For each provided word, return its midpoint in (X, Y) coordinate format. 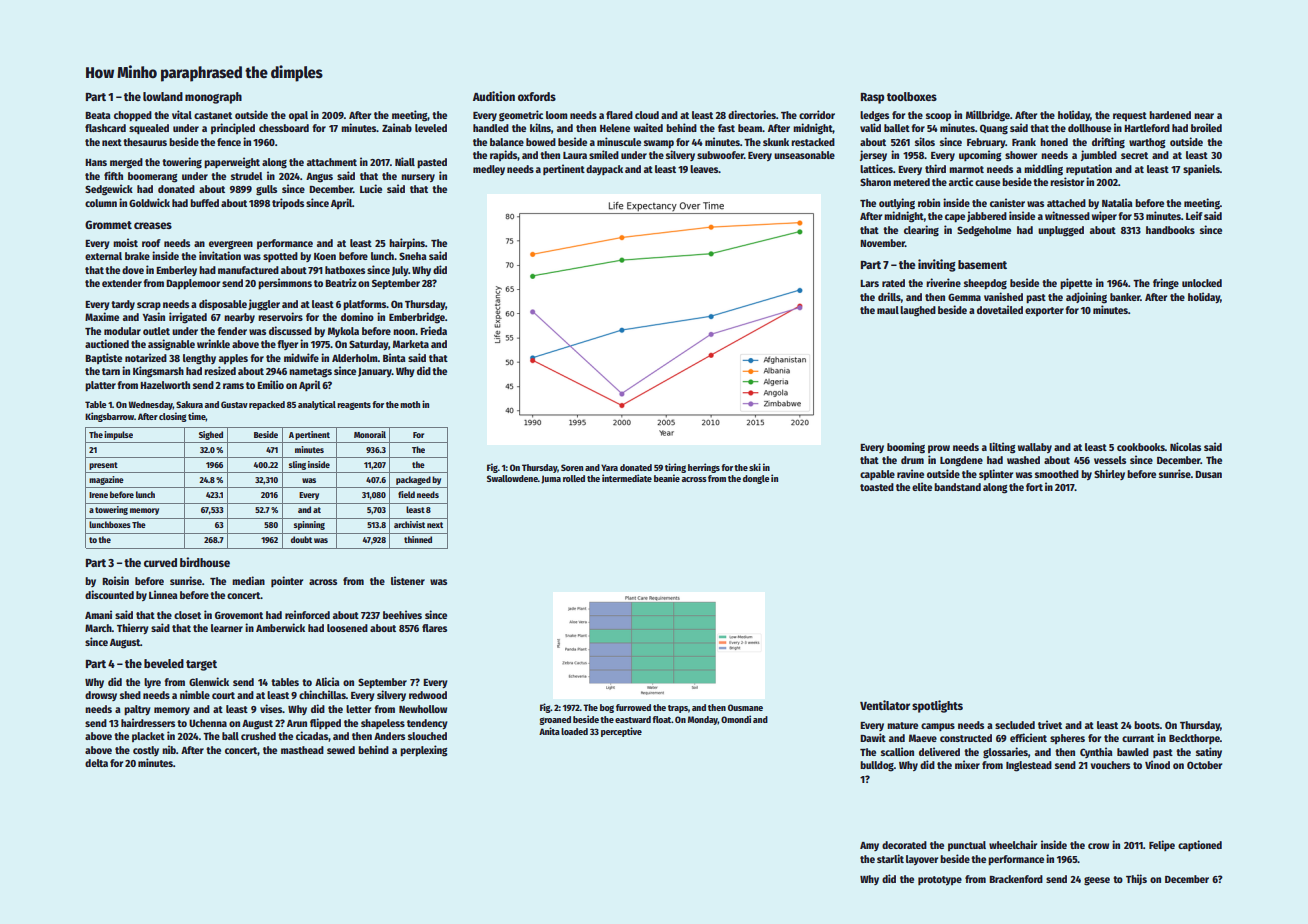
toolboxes (912, 96)
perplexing (424, 751)
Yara (609, 467)
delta (96, 763)
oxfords (537, 96)
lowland (163, 96)
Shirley (1109, 474)
